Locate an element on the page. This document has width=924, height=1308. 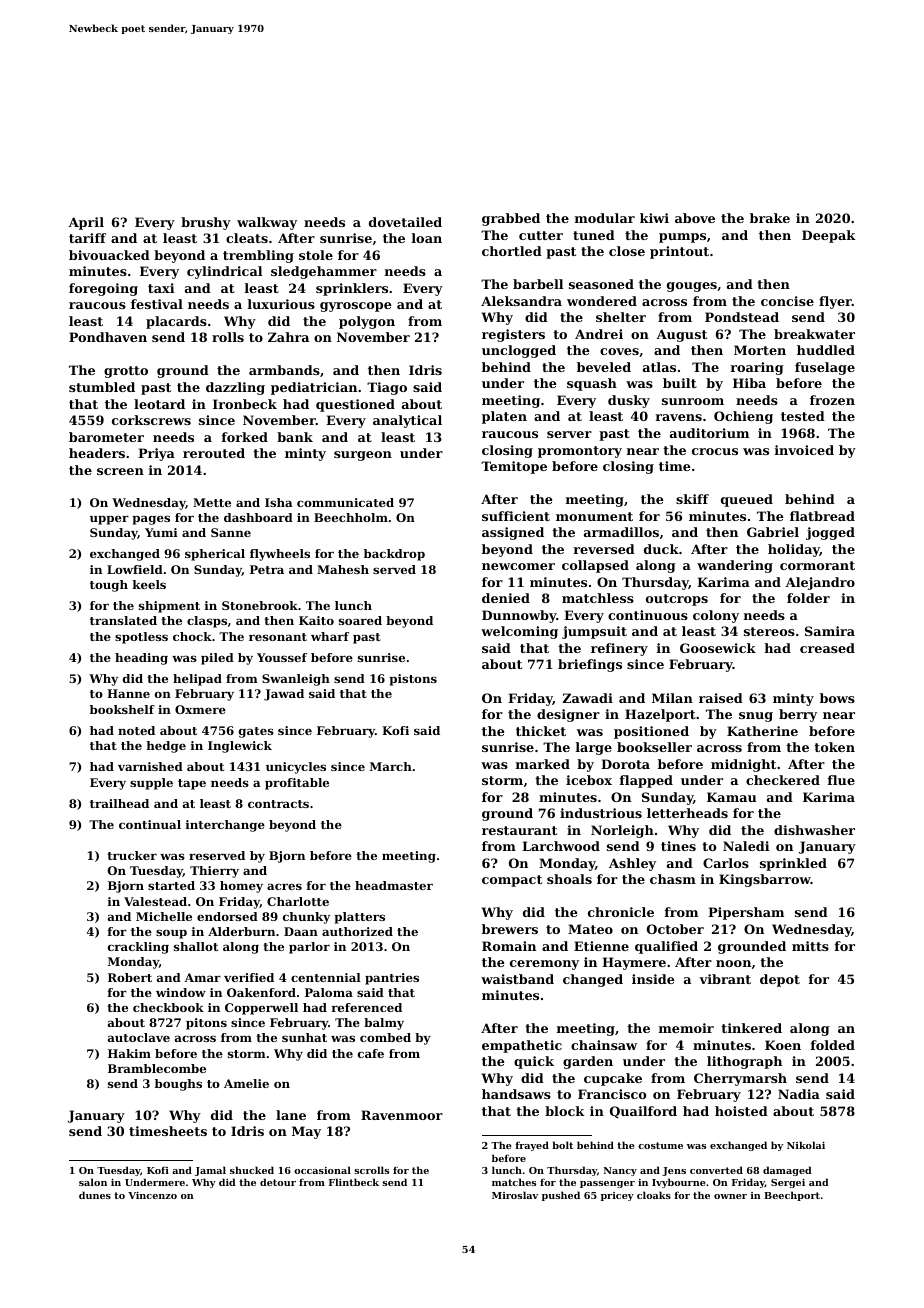
Flintbeck is located at coordinates (354, 1182).
